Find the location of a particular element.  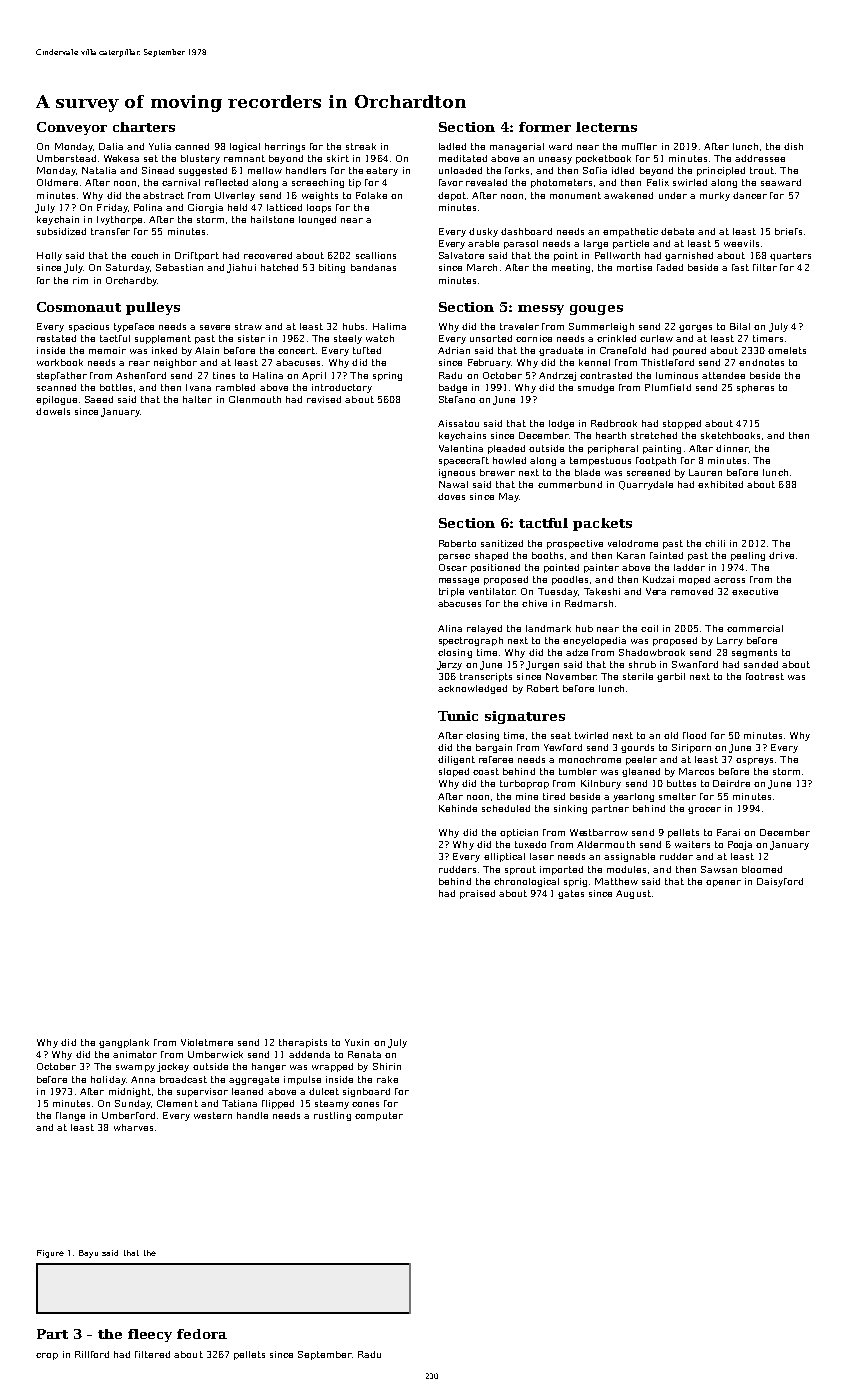

attendee is located at coordinates (723, 375).
